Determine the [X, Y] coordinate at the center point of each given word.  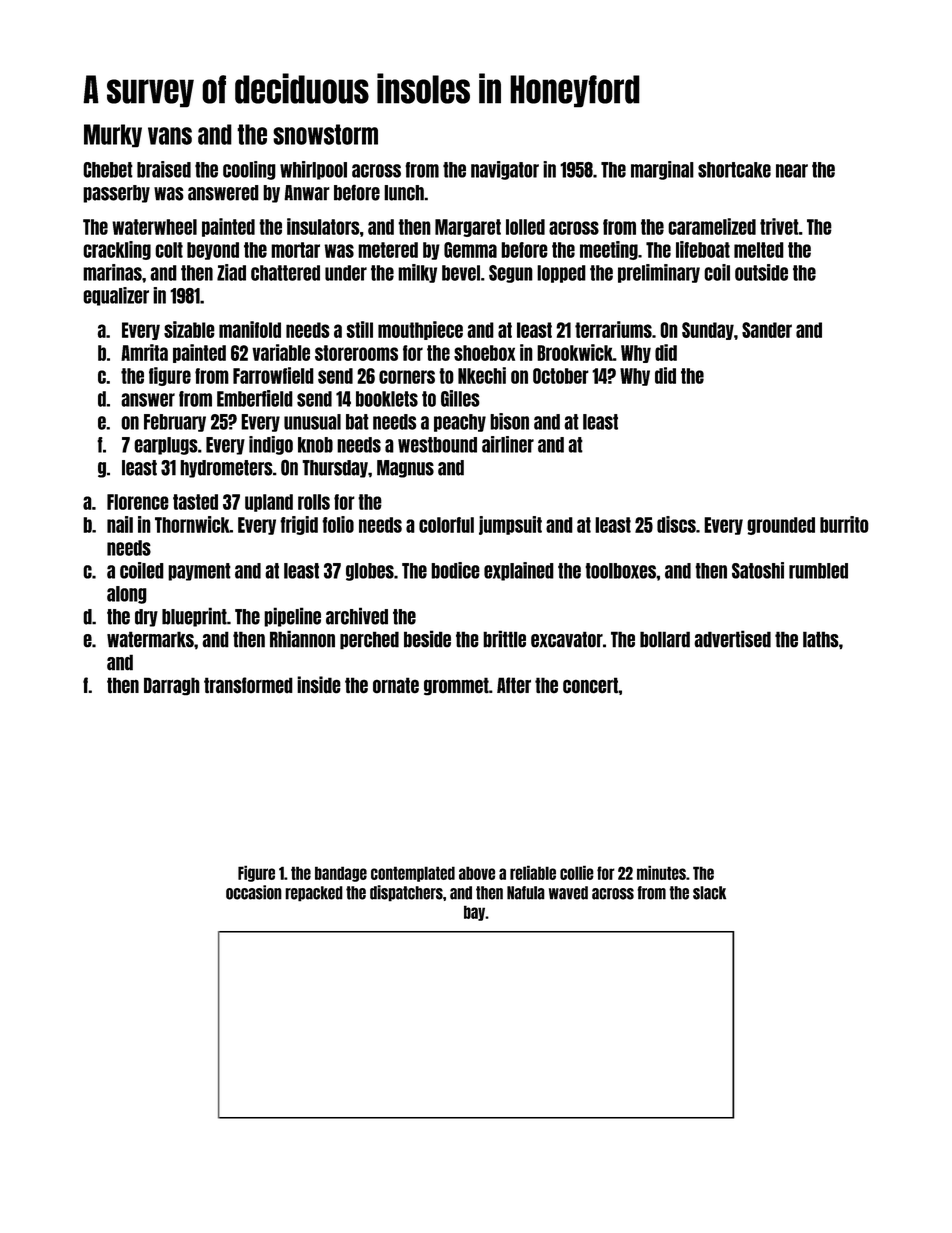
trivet [779, 226]
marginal [662, 170]
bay [474, 913]
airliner [508, 444]
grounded [781, 526]
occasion [254, 892]
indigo [271, 445]
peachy [460, 423]
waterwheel [154, 227]
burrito [844, 524]
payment [199, 572]
